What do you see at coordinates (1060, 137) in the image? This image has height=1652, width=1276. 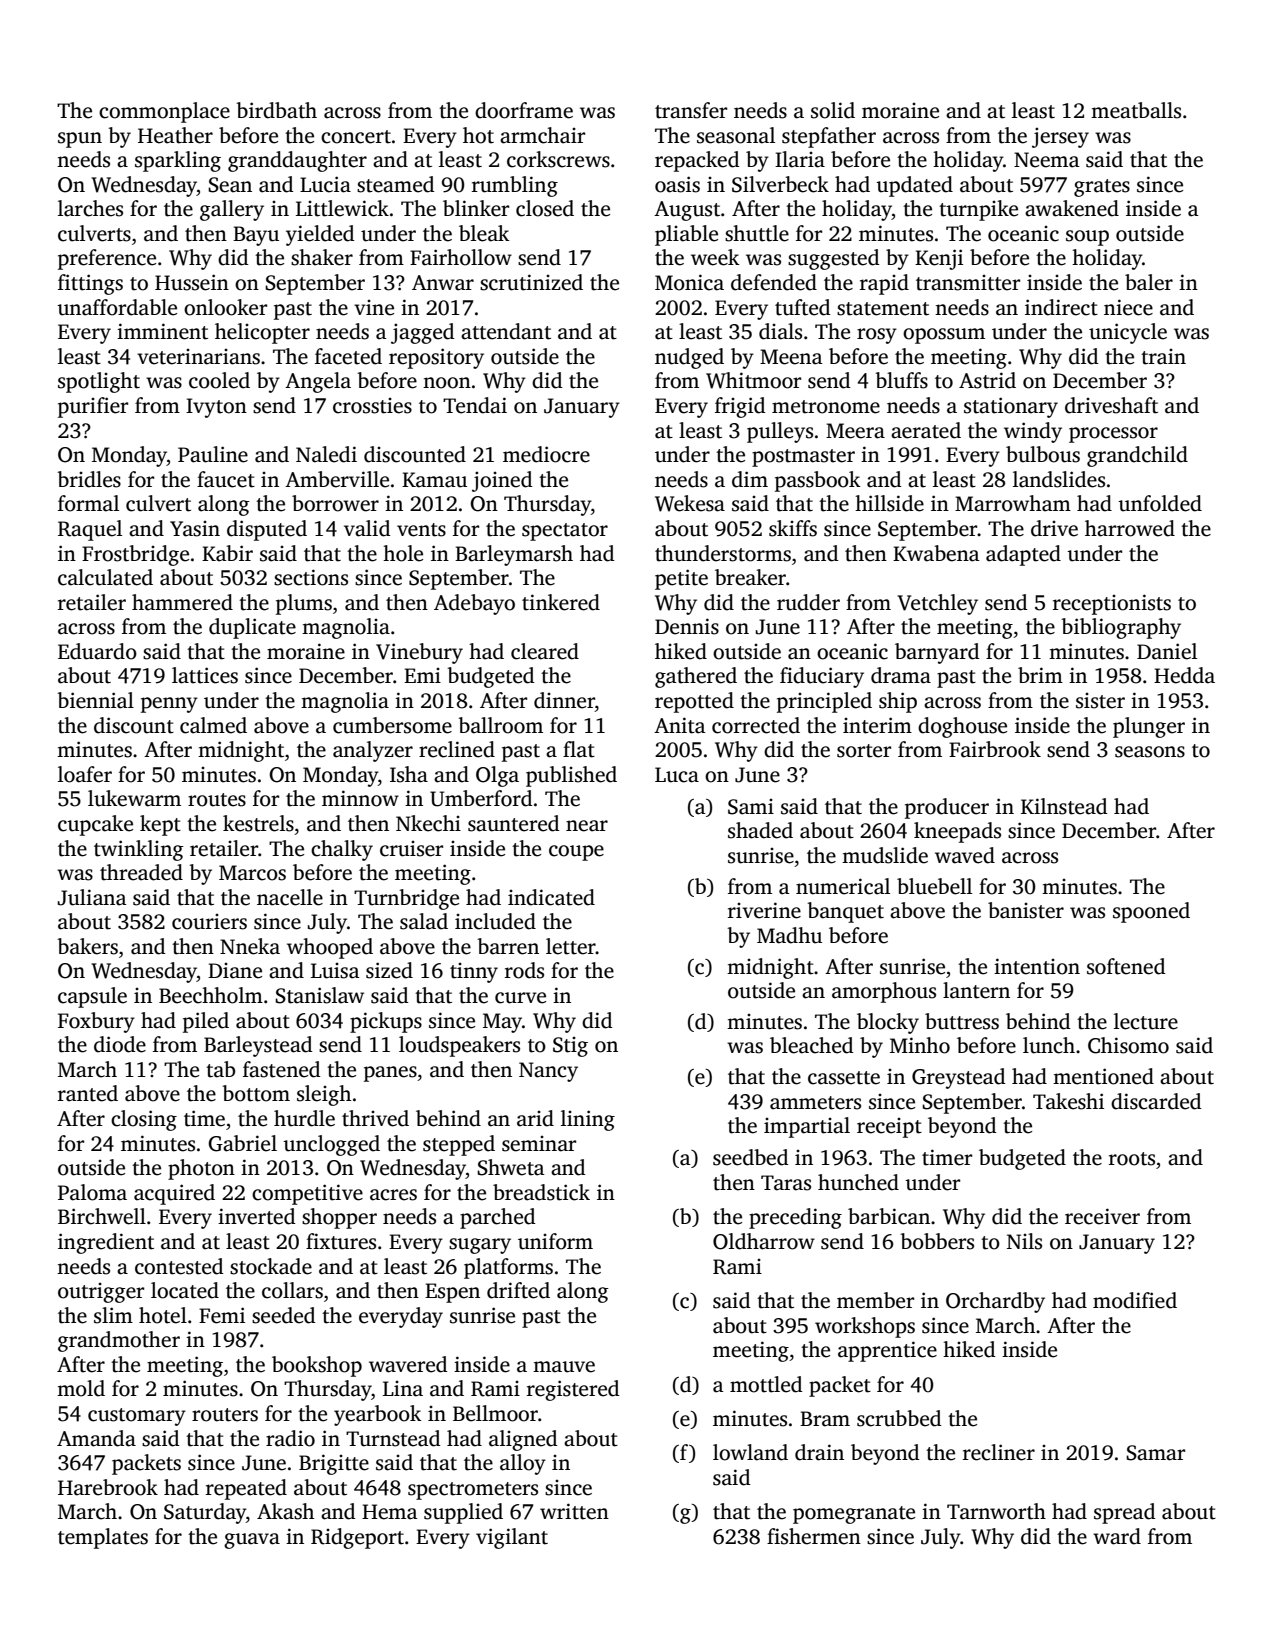 I see `jersey` at bounding box center [1060, 137].
